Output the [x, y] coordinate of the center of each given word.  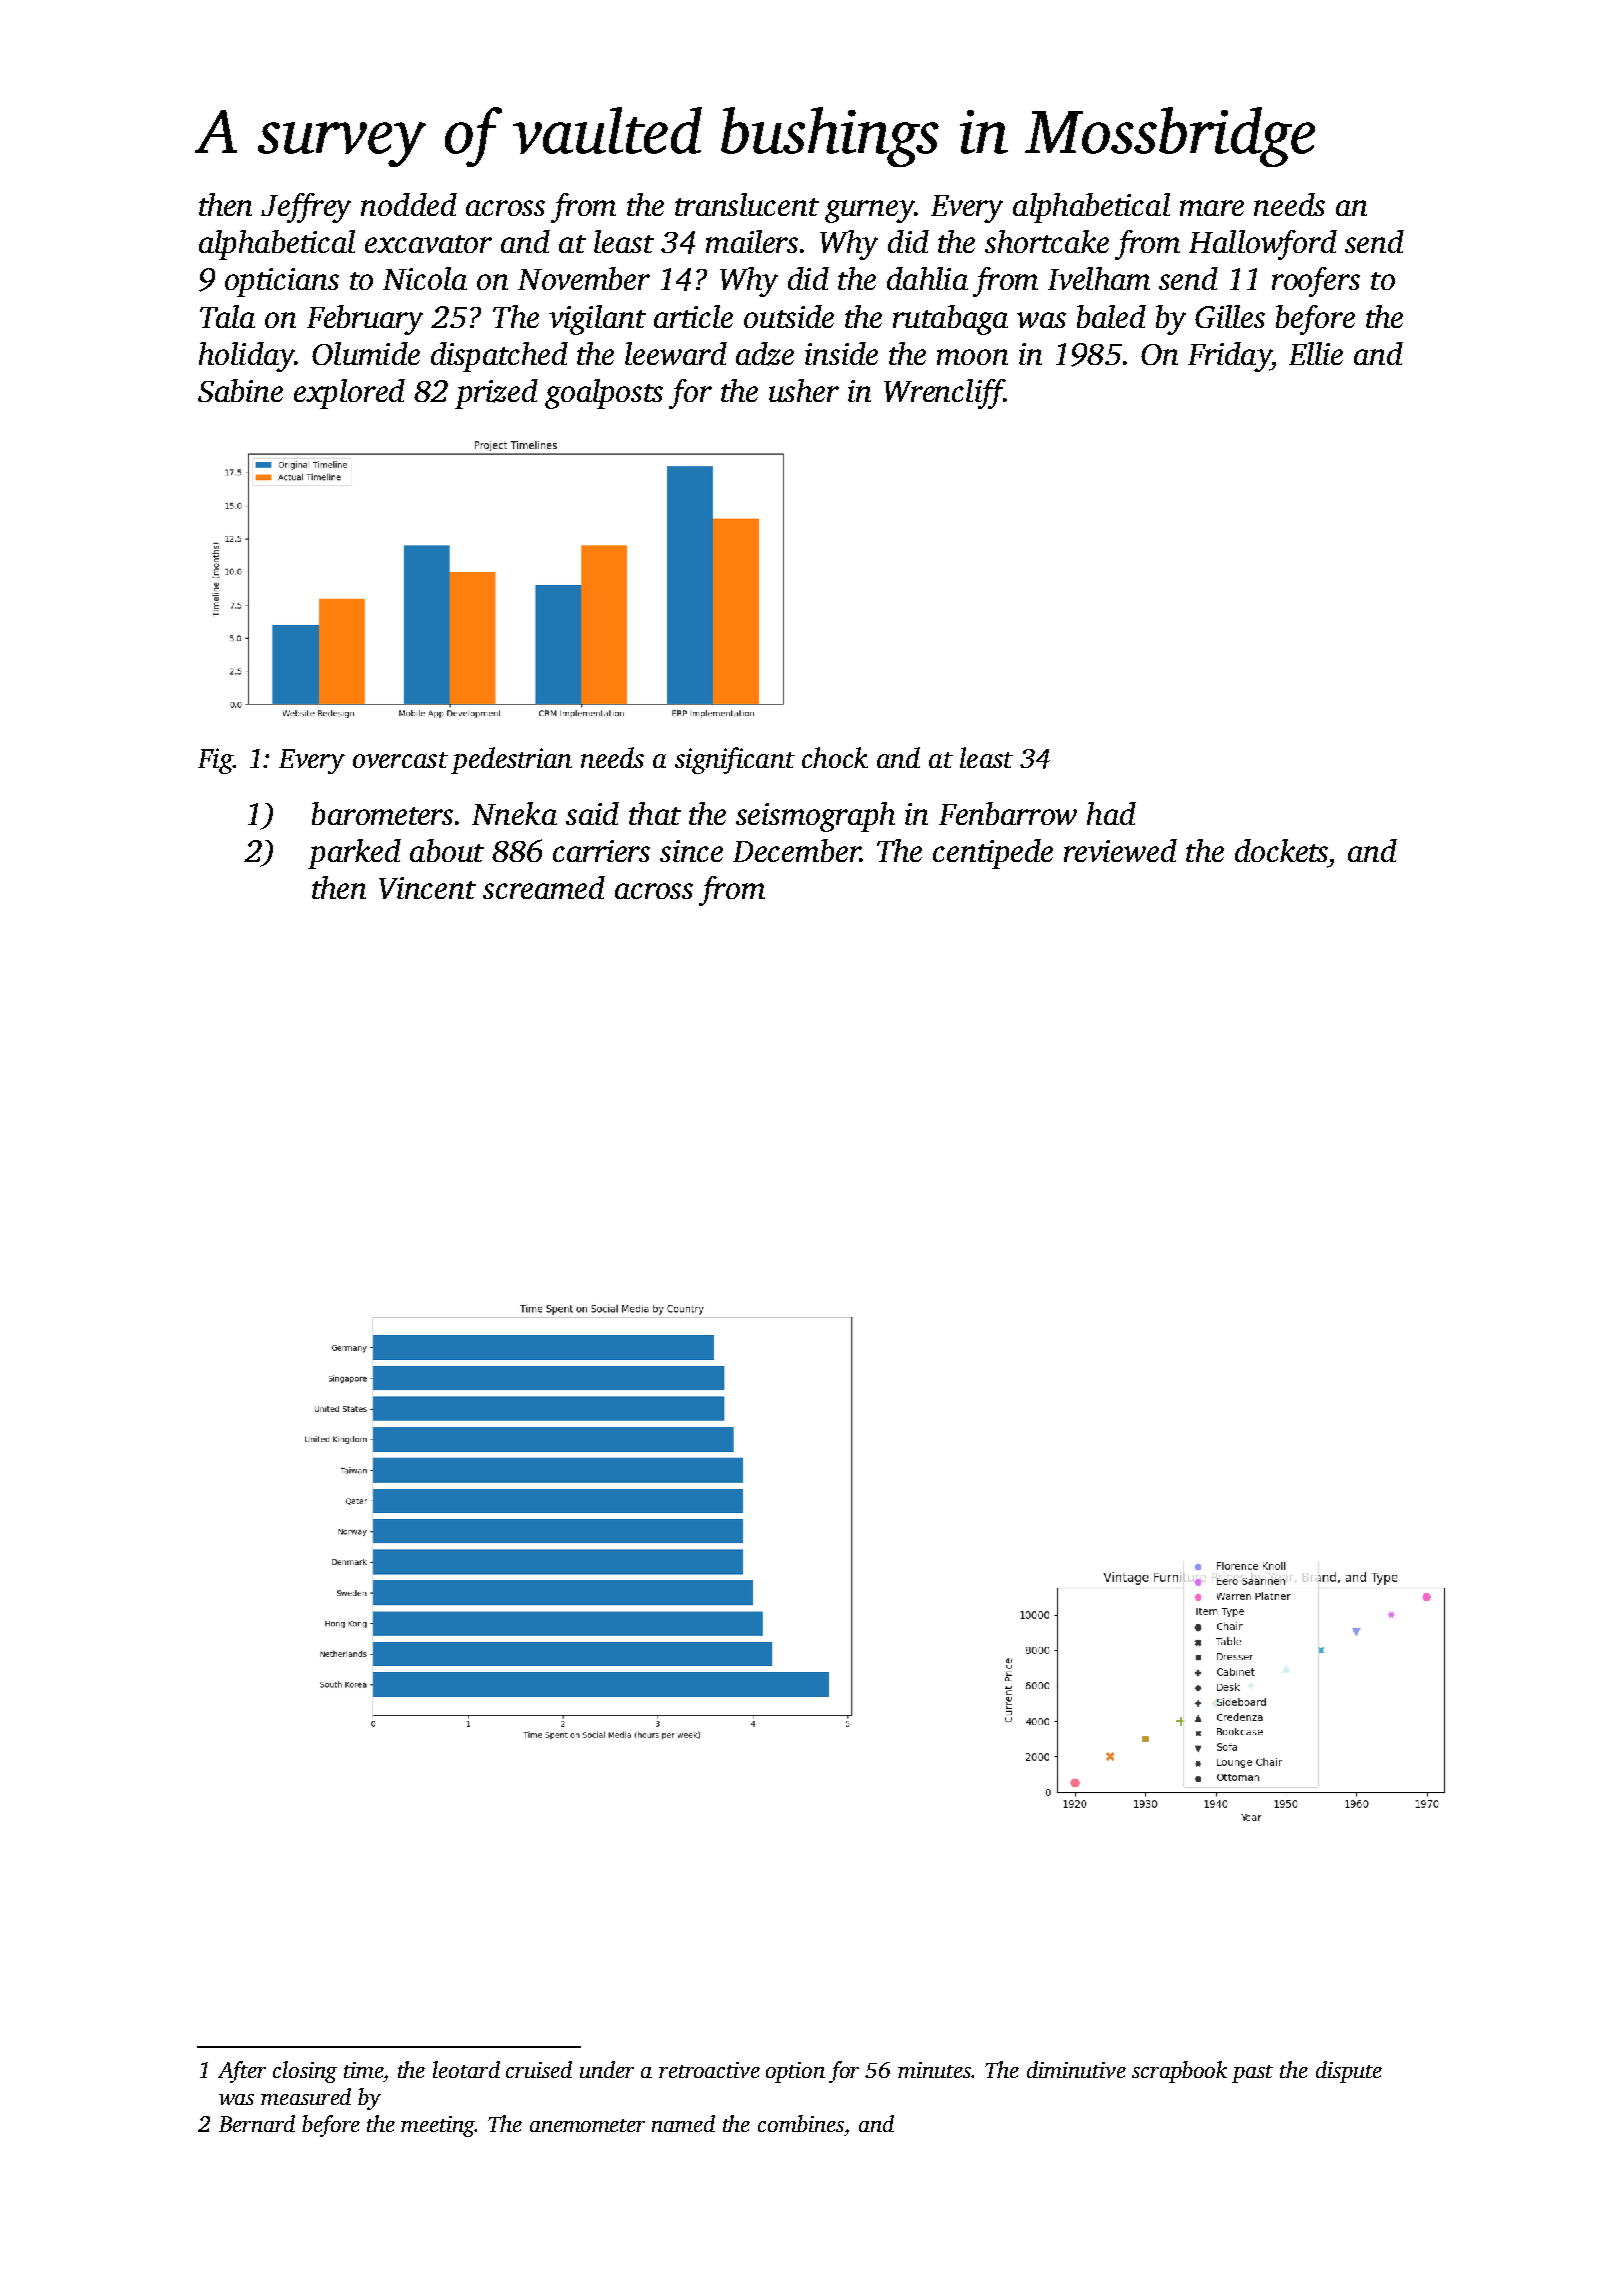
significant [735, 760]
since [691, 851]
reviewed [1120, 850]
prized [496, 394]
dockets [1281, 850]
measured [306, 2096]
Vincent [427, 888]
